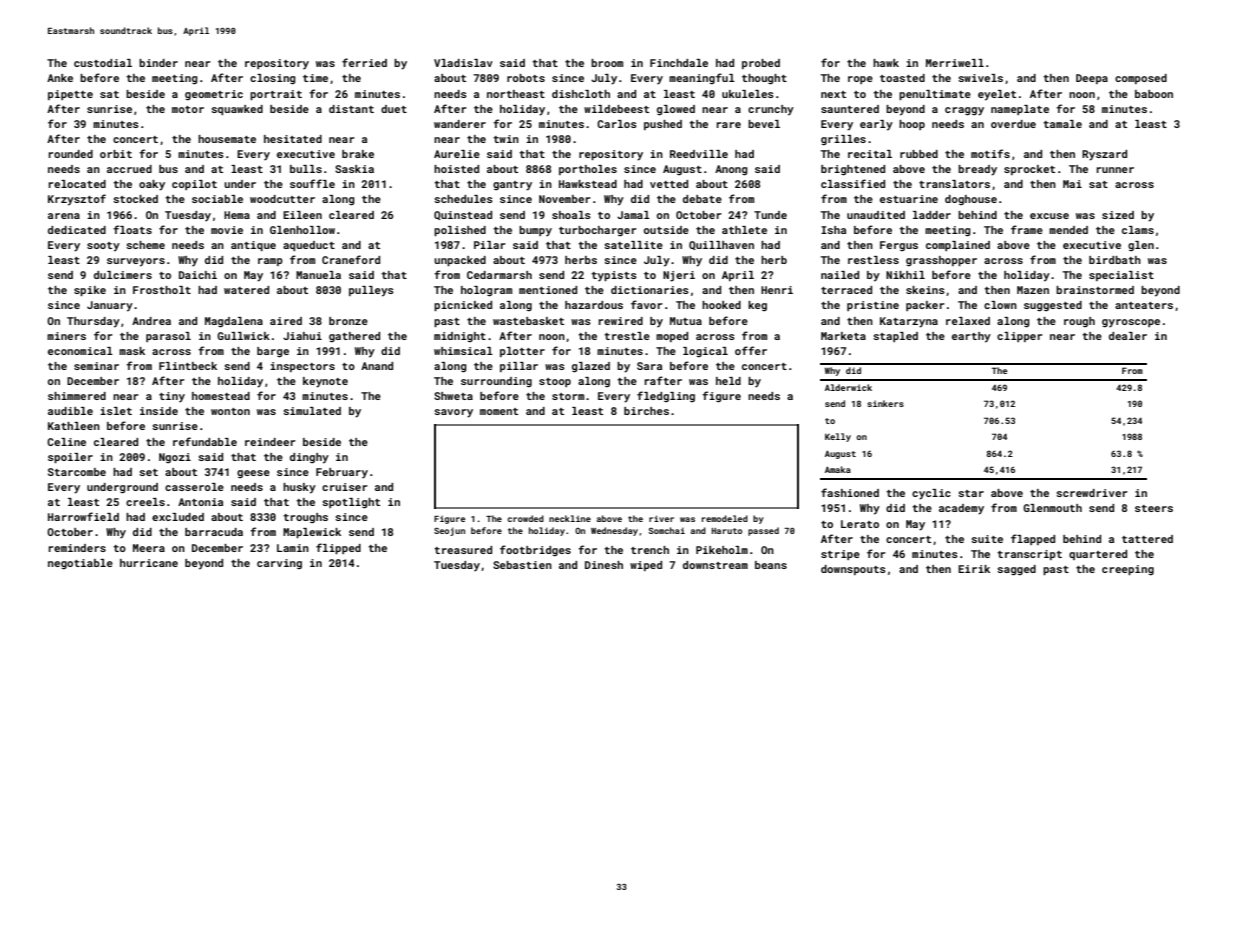 The width and height of the screenshot is (1233, 952). I want to click on sinkers, so click(885, 403).
